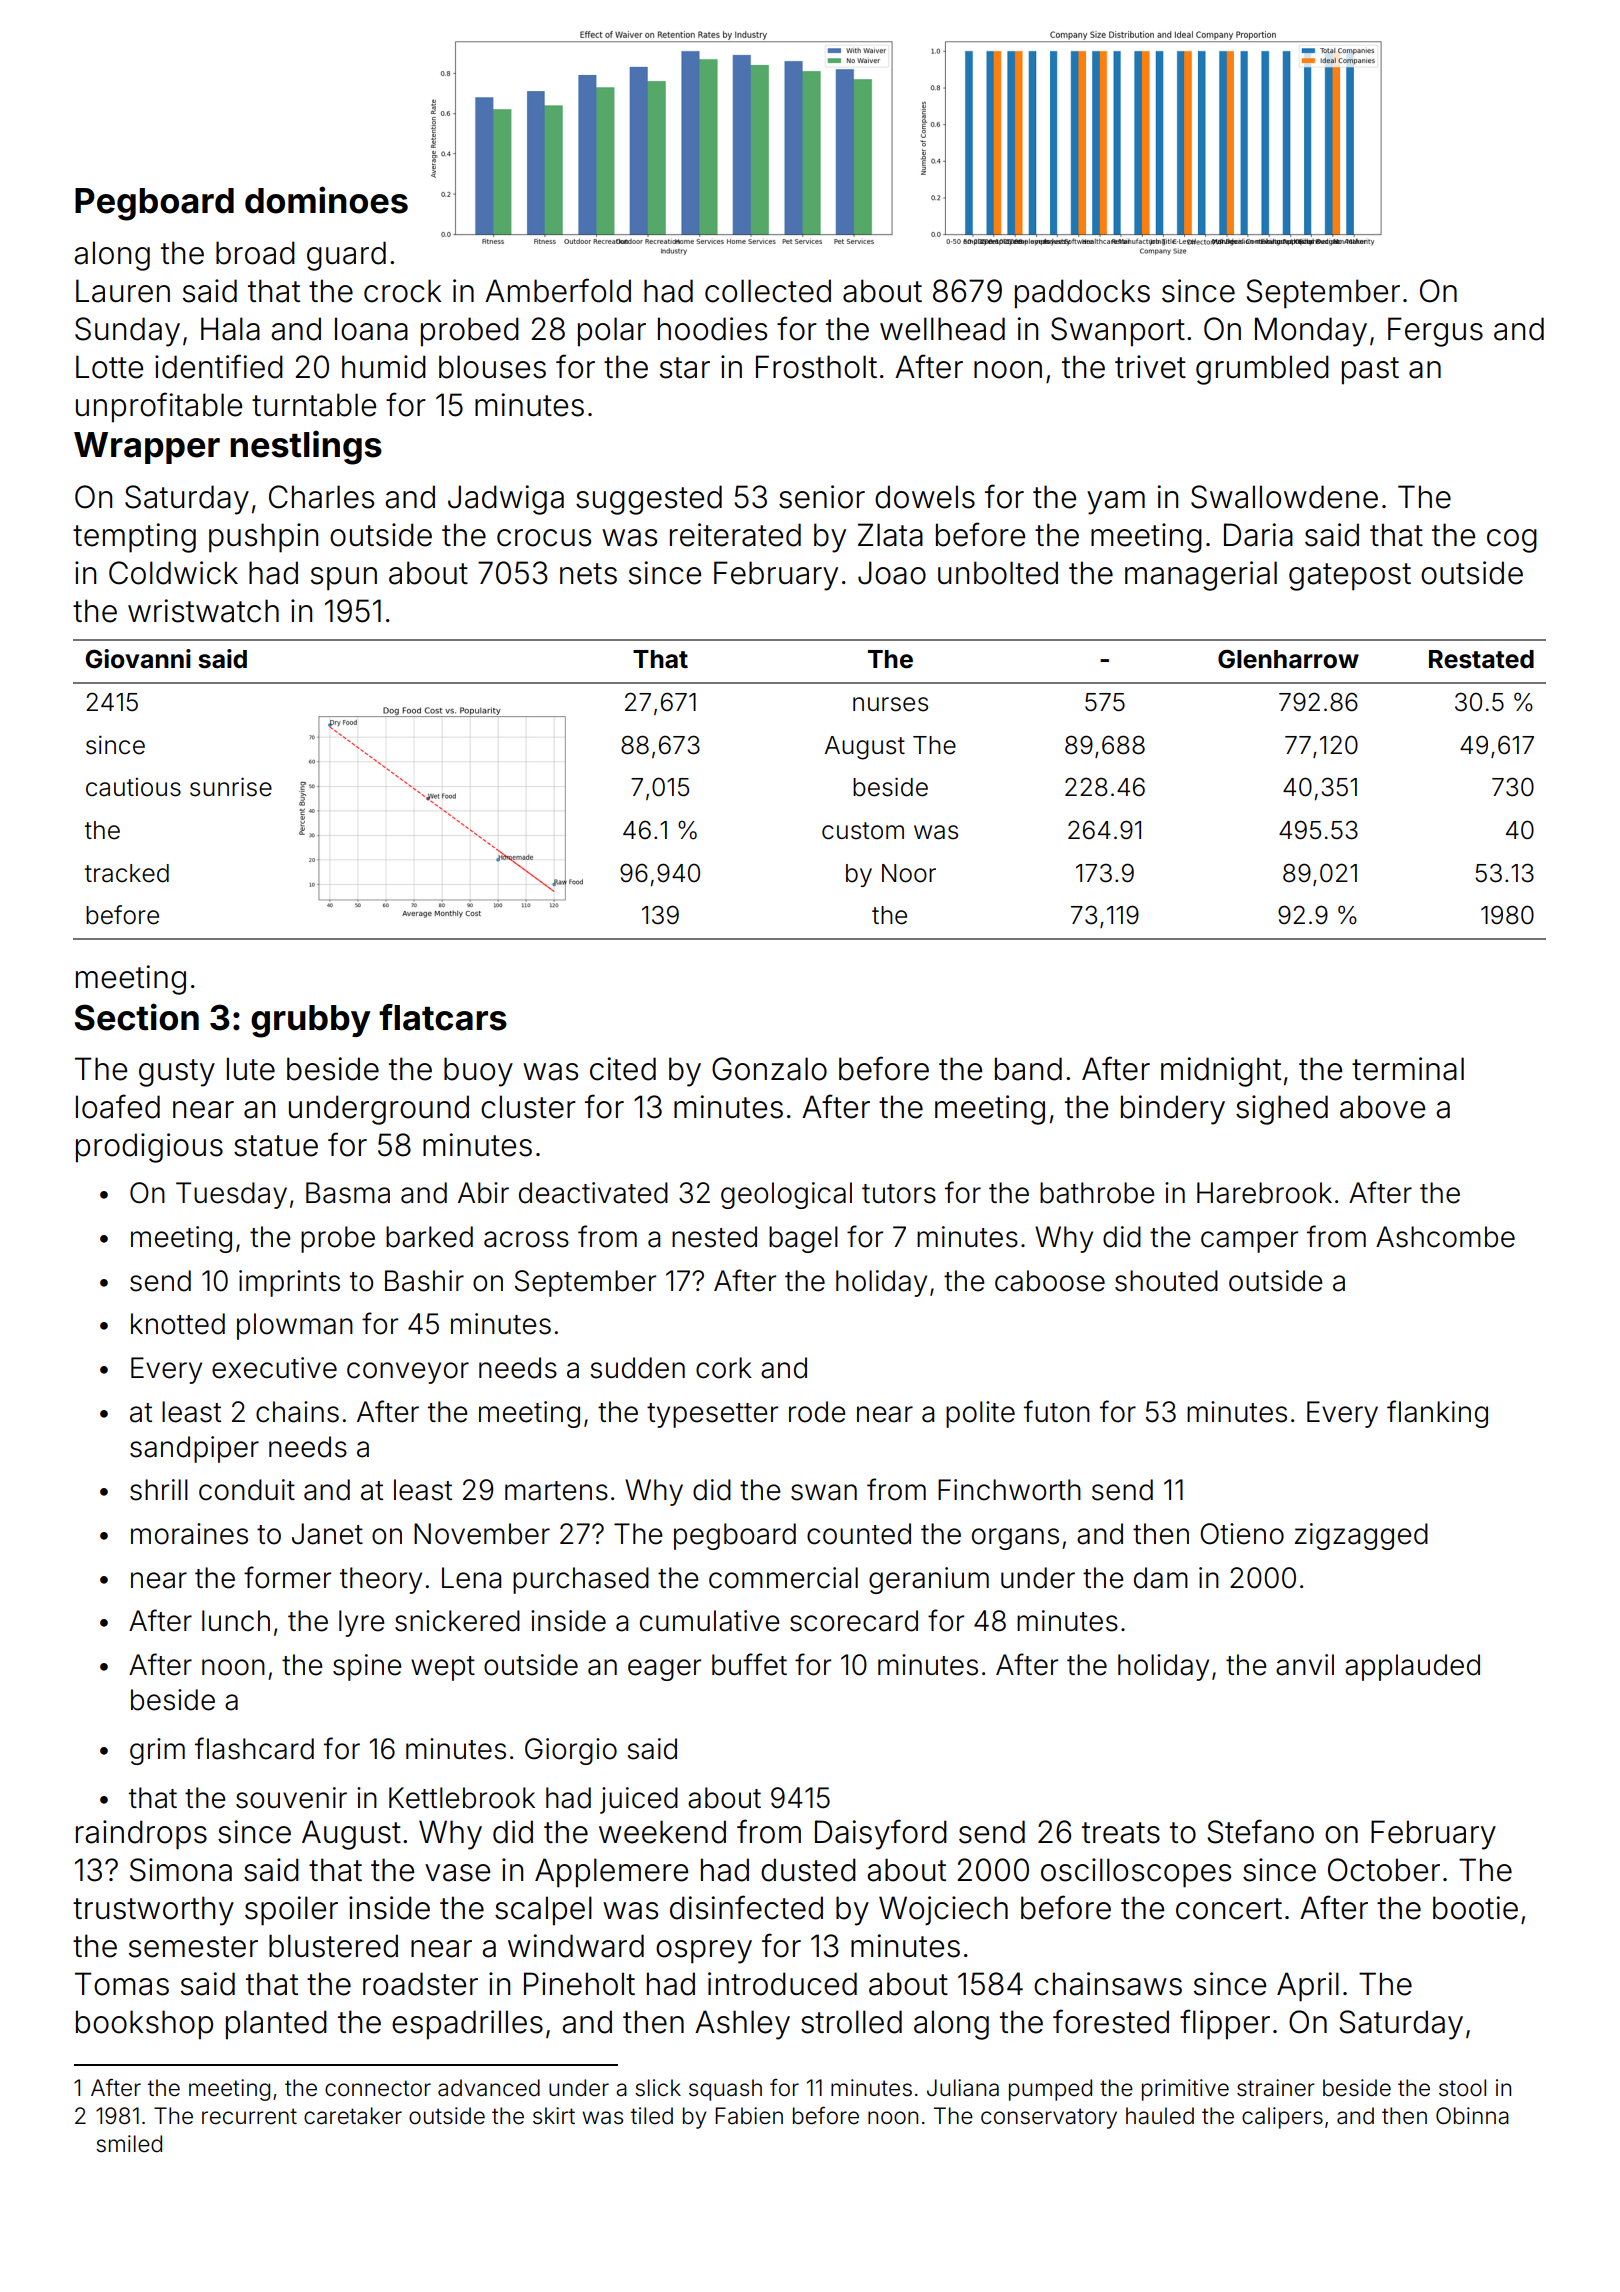  What do you see at coordinates (1408, 1069) in the screenshot?
I see `terminal` at bounding box center [1408, 1069].
